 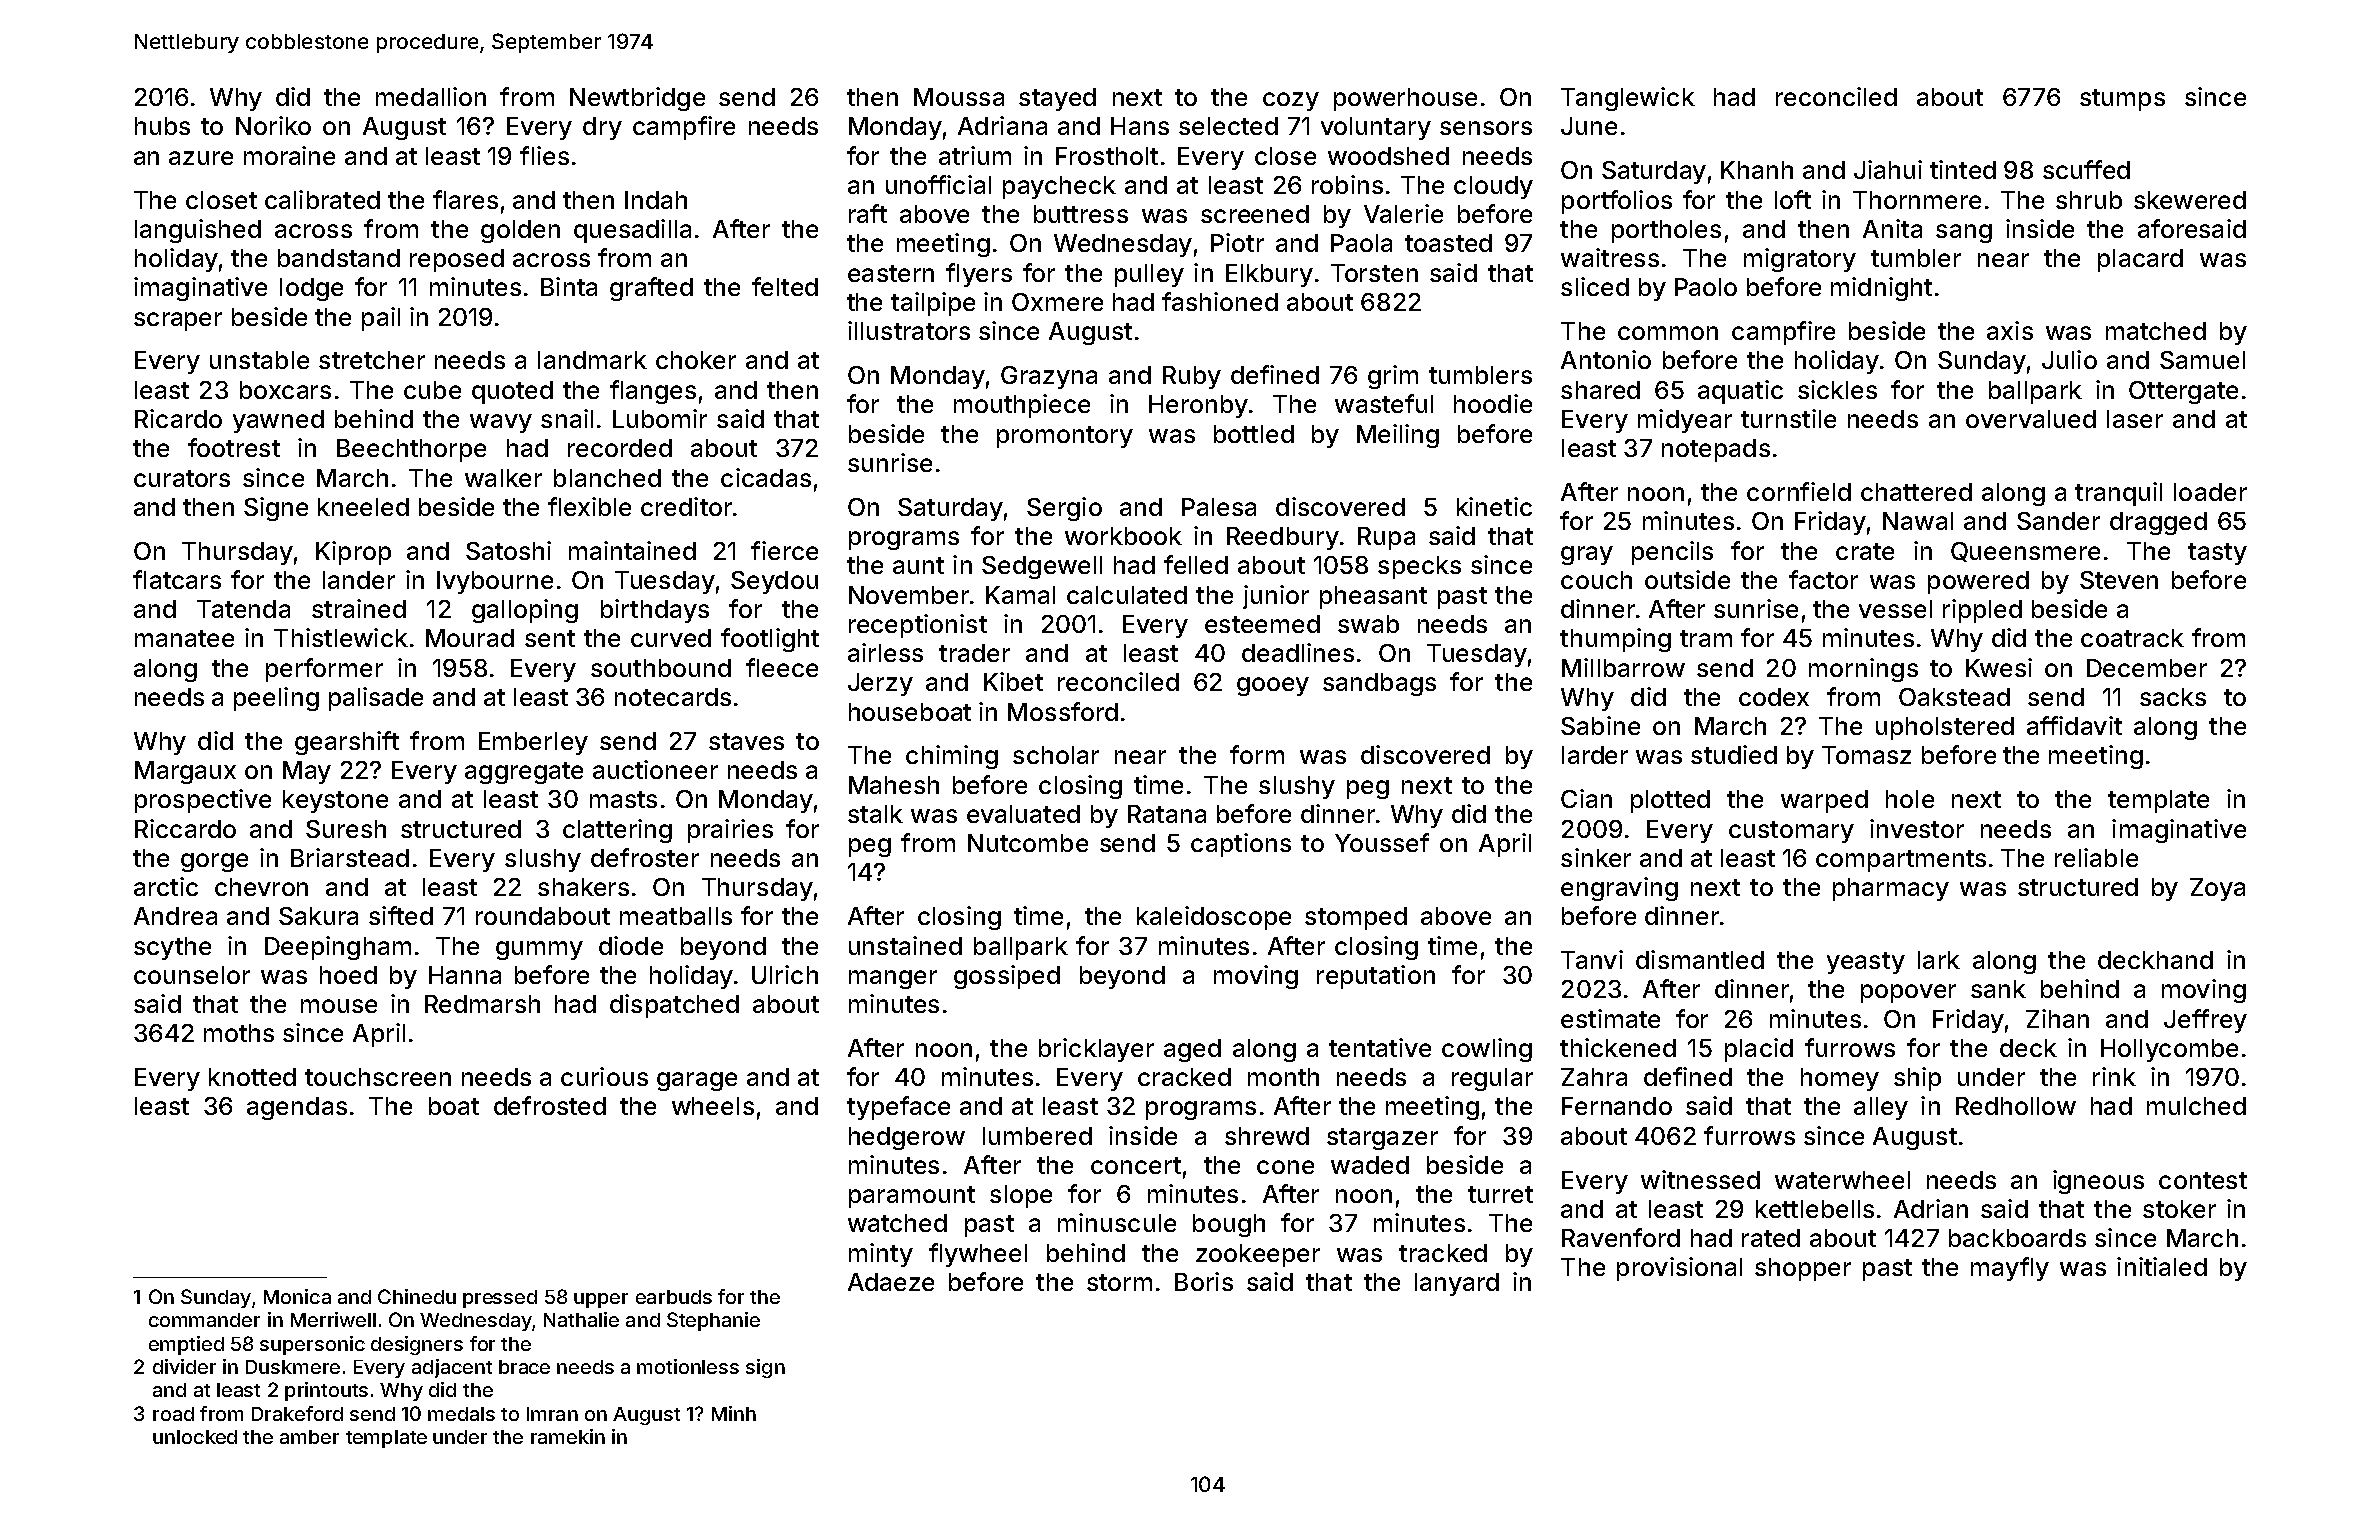 I want to click on placard, so click(x=2140, y=260).
